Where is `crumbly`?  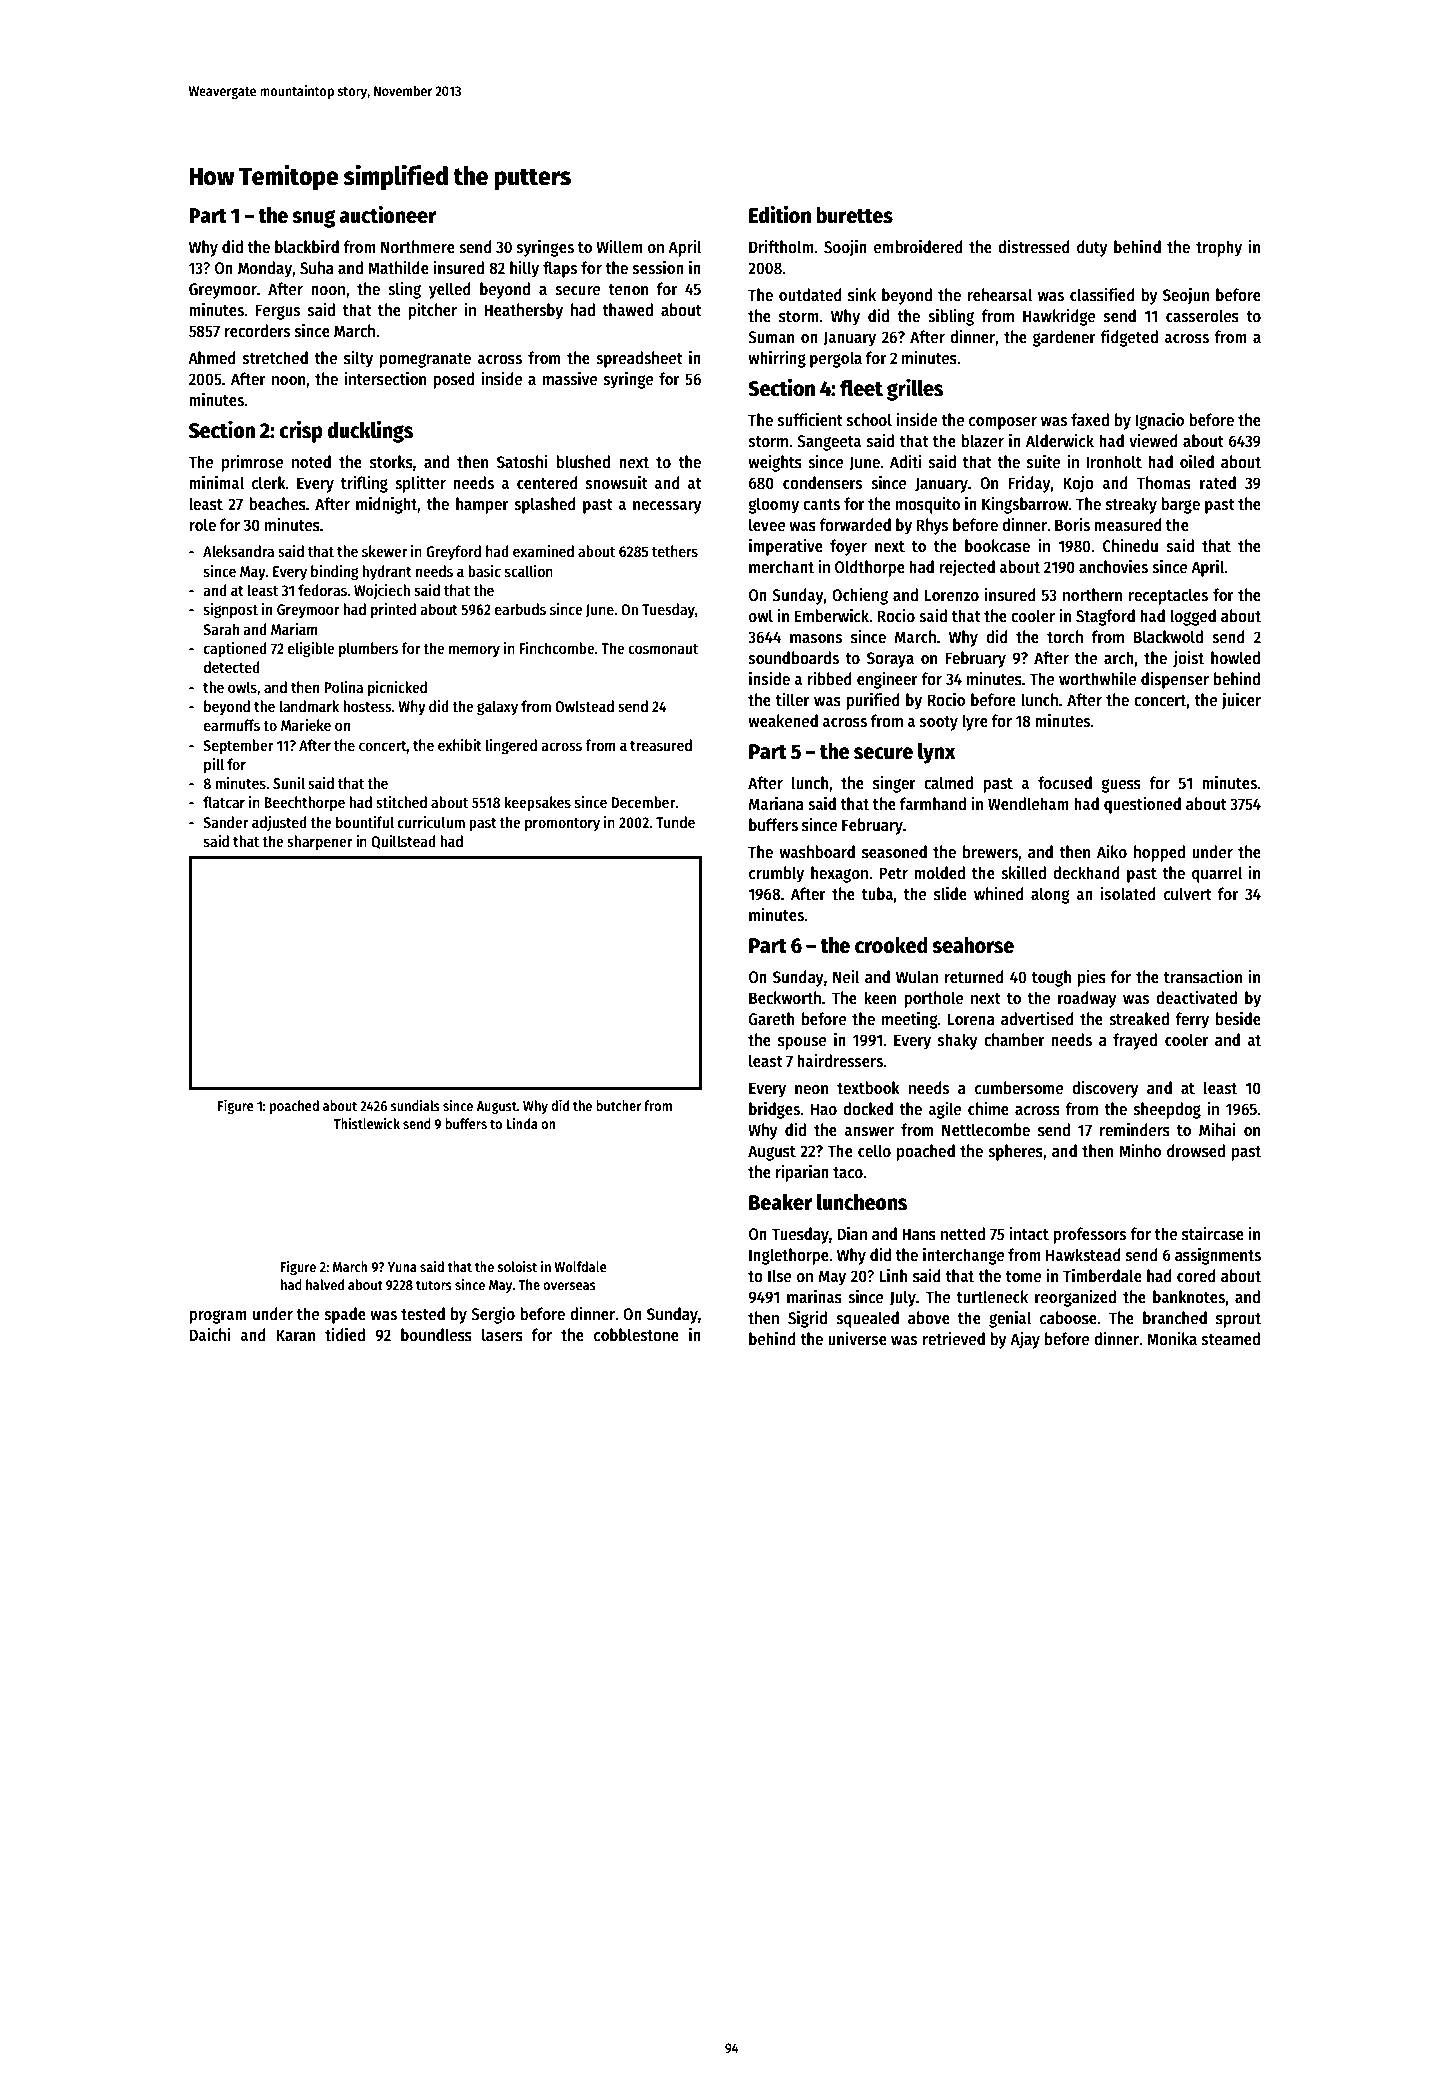 crumbly is located at coordinates (776, 874).
